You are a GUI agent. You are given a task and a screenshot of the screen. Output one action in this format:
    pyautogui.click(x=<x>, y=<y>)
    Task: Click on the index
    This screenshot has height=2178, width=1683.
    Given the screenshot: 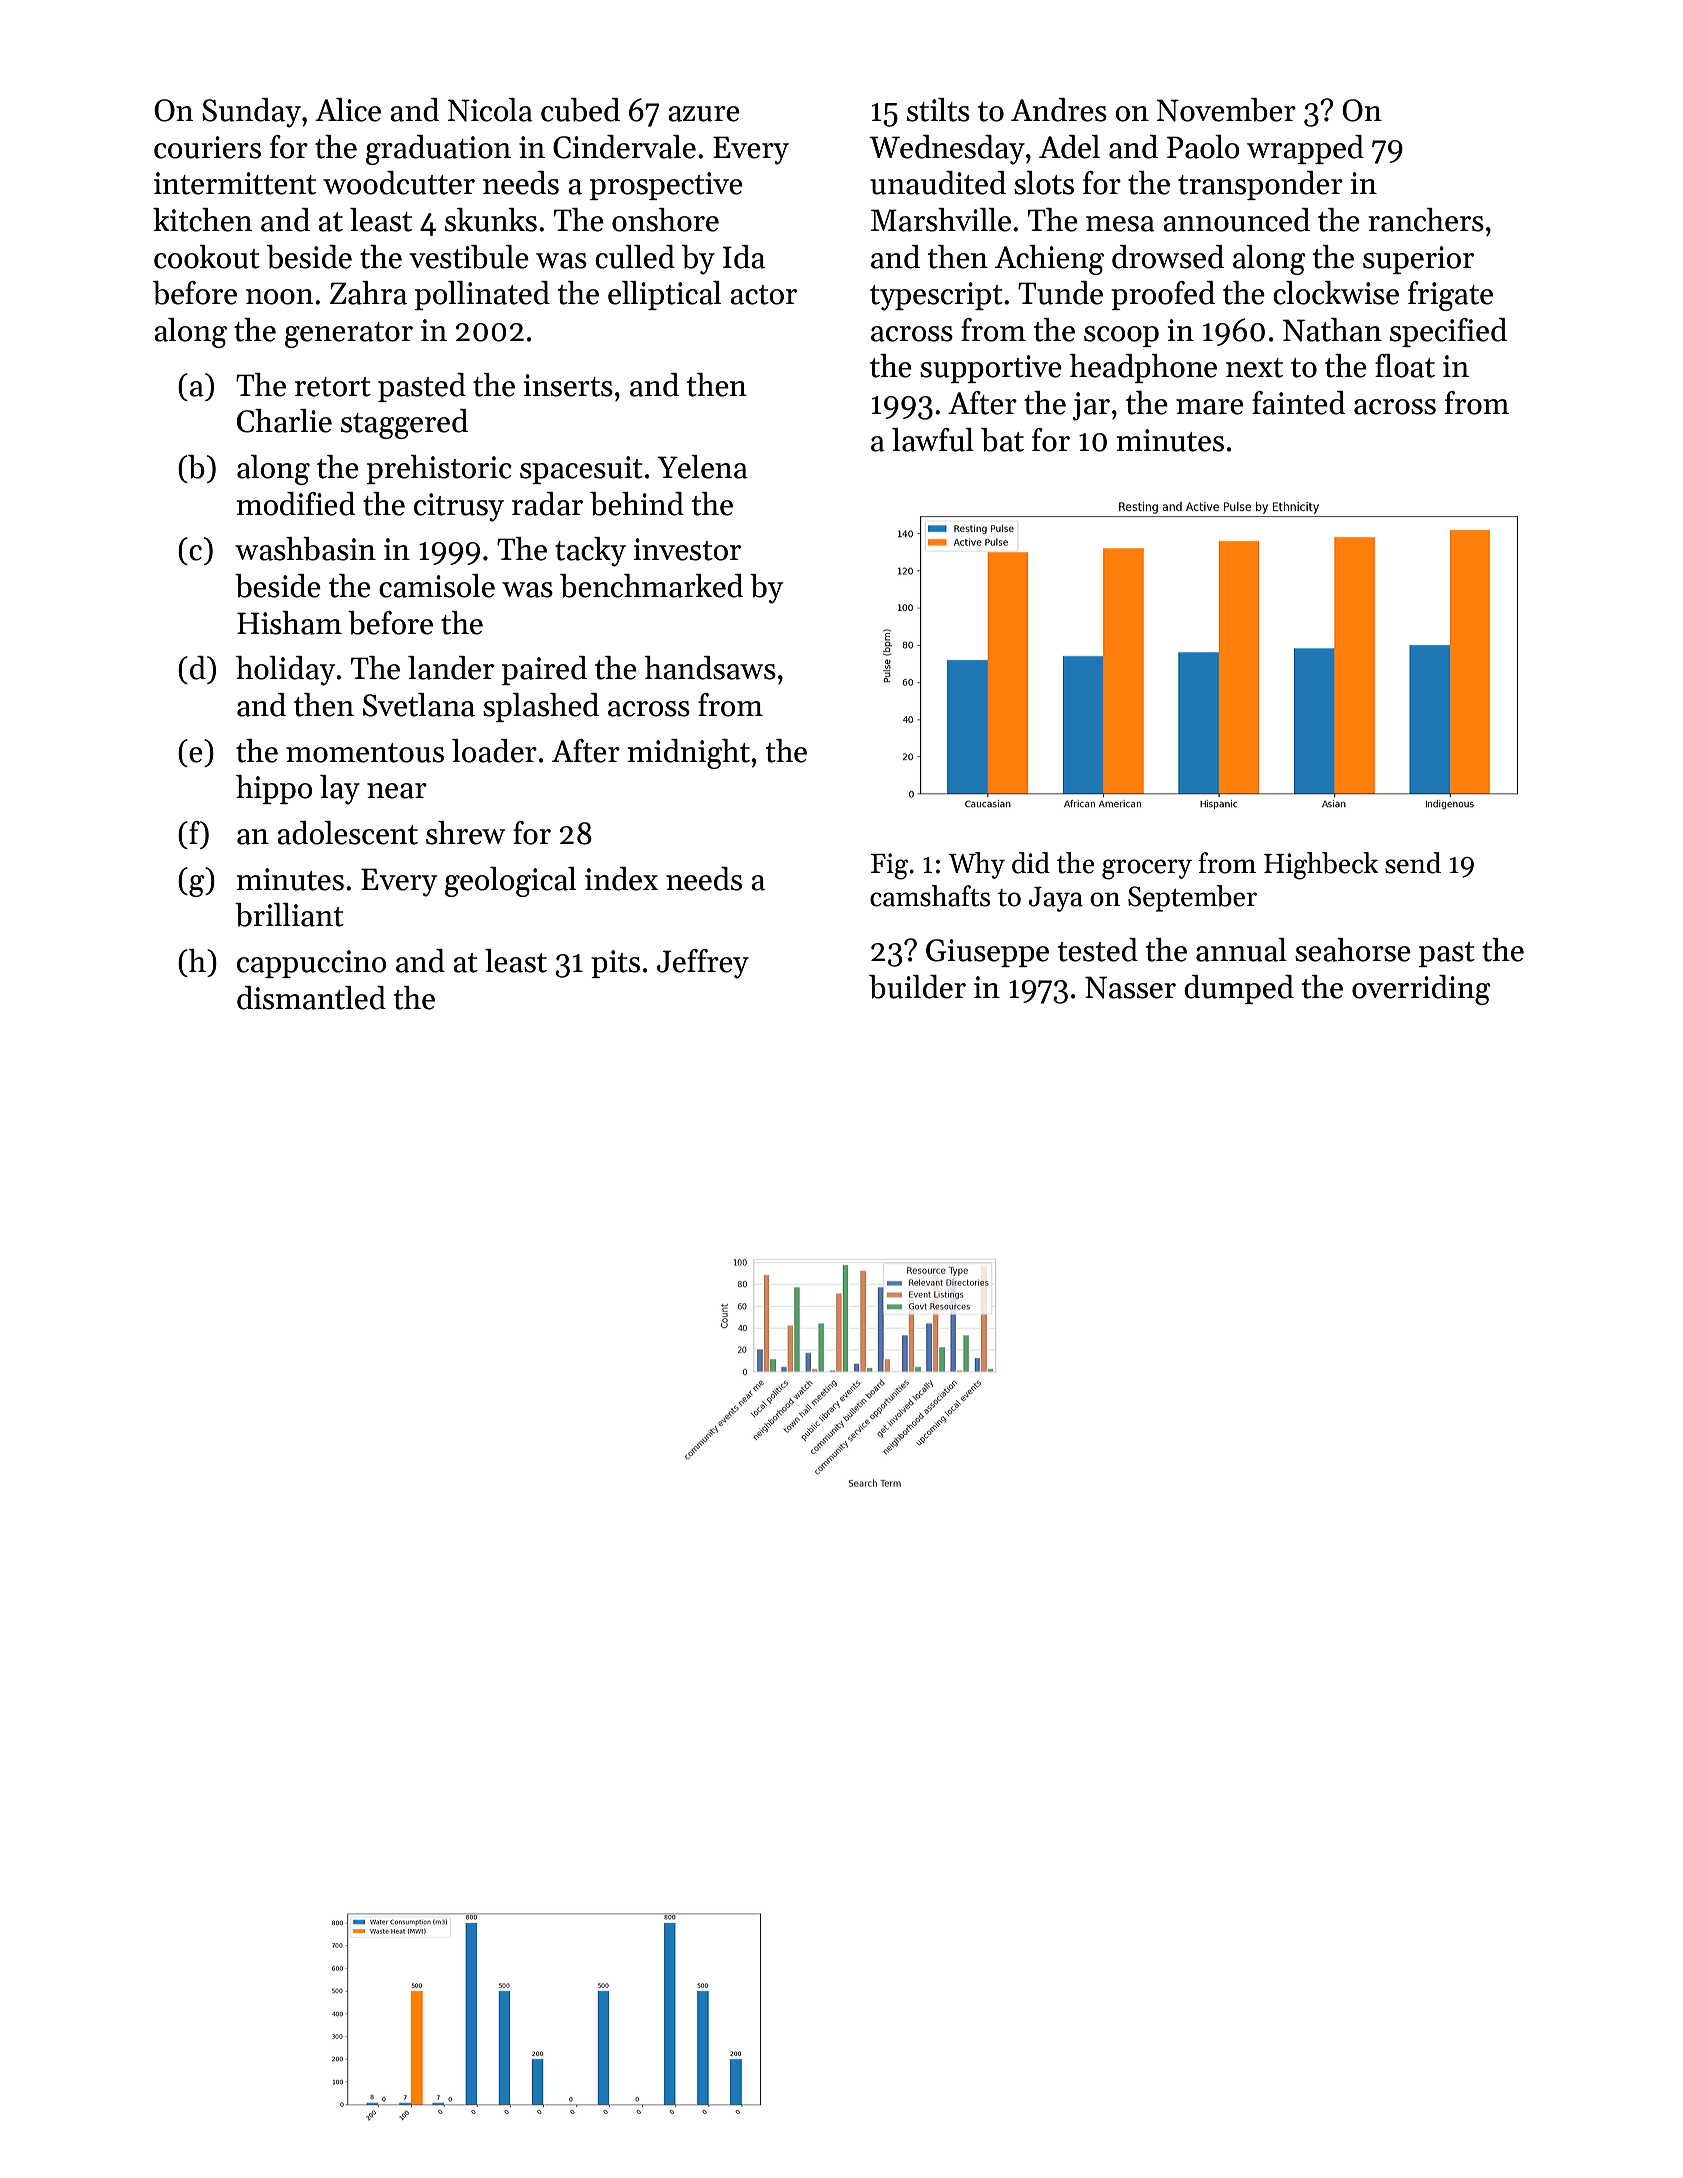 What is the action you would take?
    pyautogui.click(x=621, y=879)
